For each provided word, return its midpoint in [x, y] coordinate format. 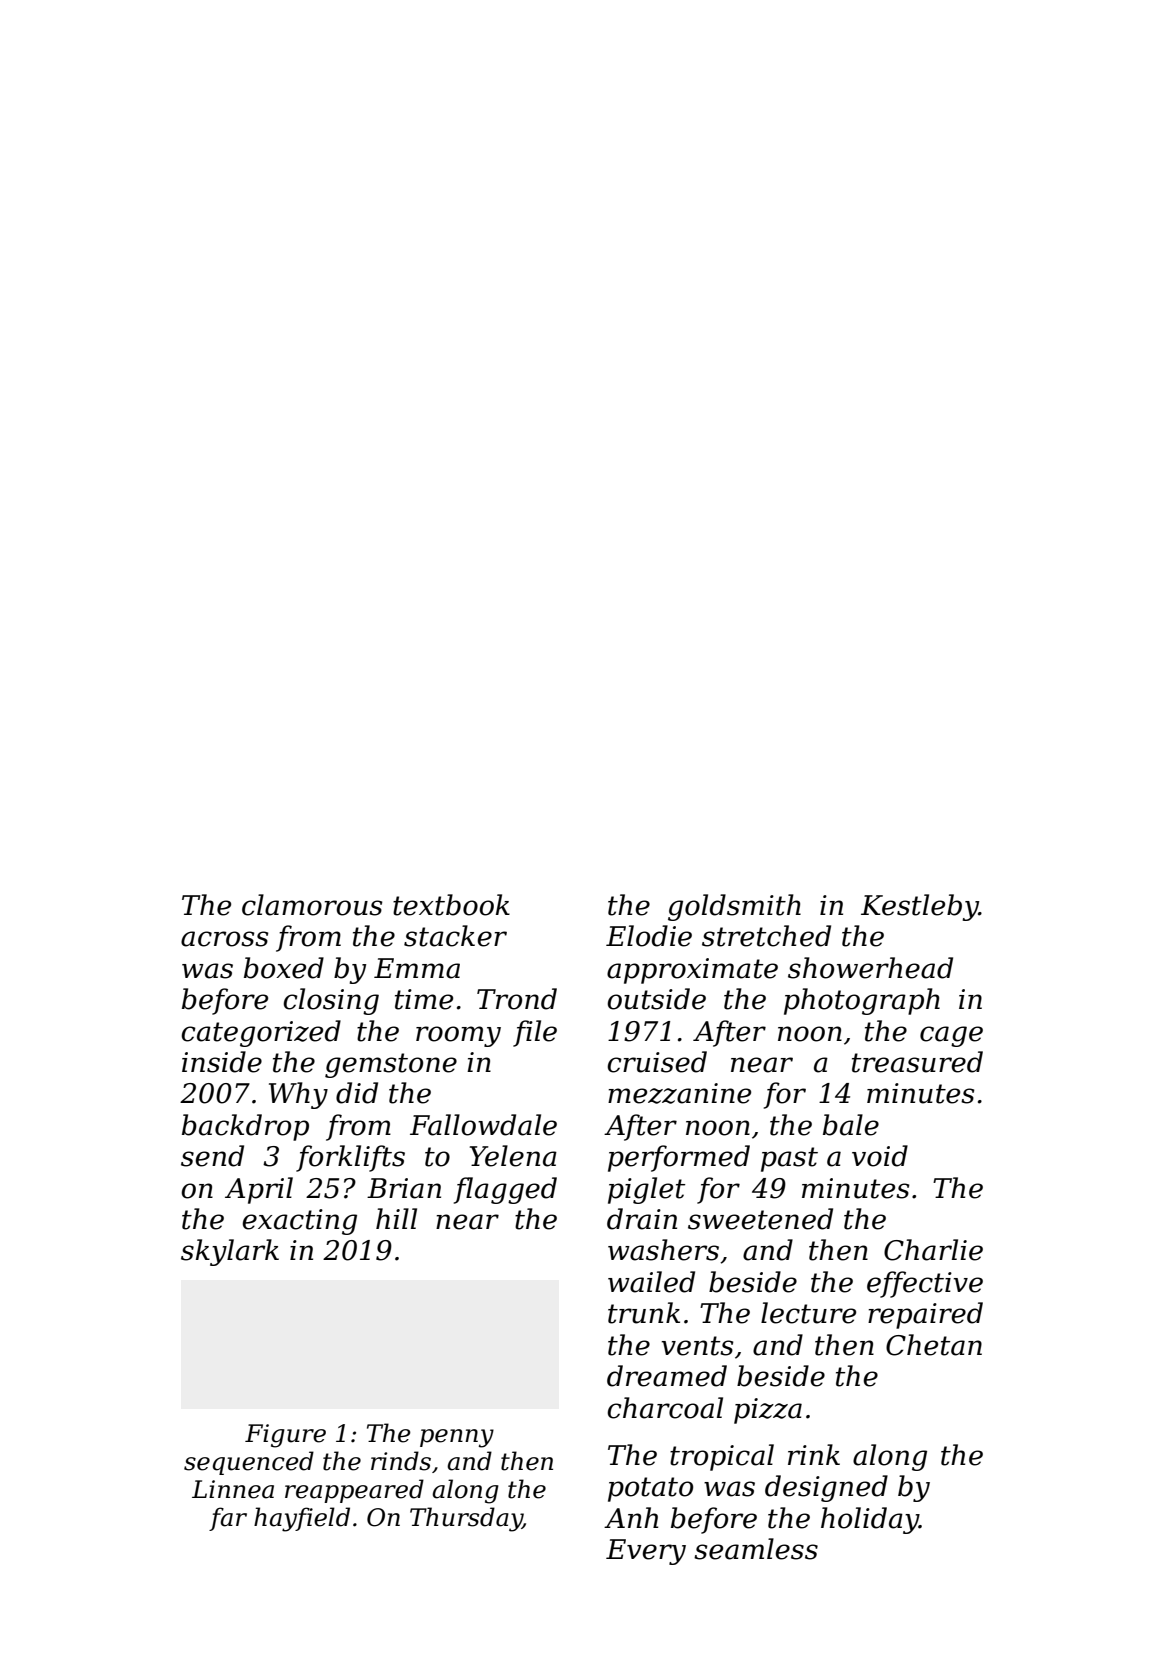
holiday [870, 1520]
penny [457, 1438]
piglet [646, 1190]
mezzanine [679, 1093]
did [357, 1093]
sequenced [249, 1463]
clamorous [312, 905]
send [212, 1156]
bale [851, 1125]
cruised [657, 1062]
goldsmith [734, 907]
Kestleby [920, 907]
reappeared [354, 1491]
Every [646, 1552]
